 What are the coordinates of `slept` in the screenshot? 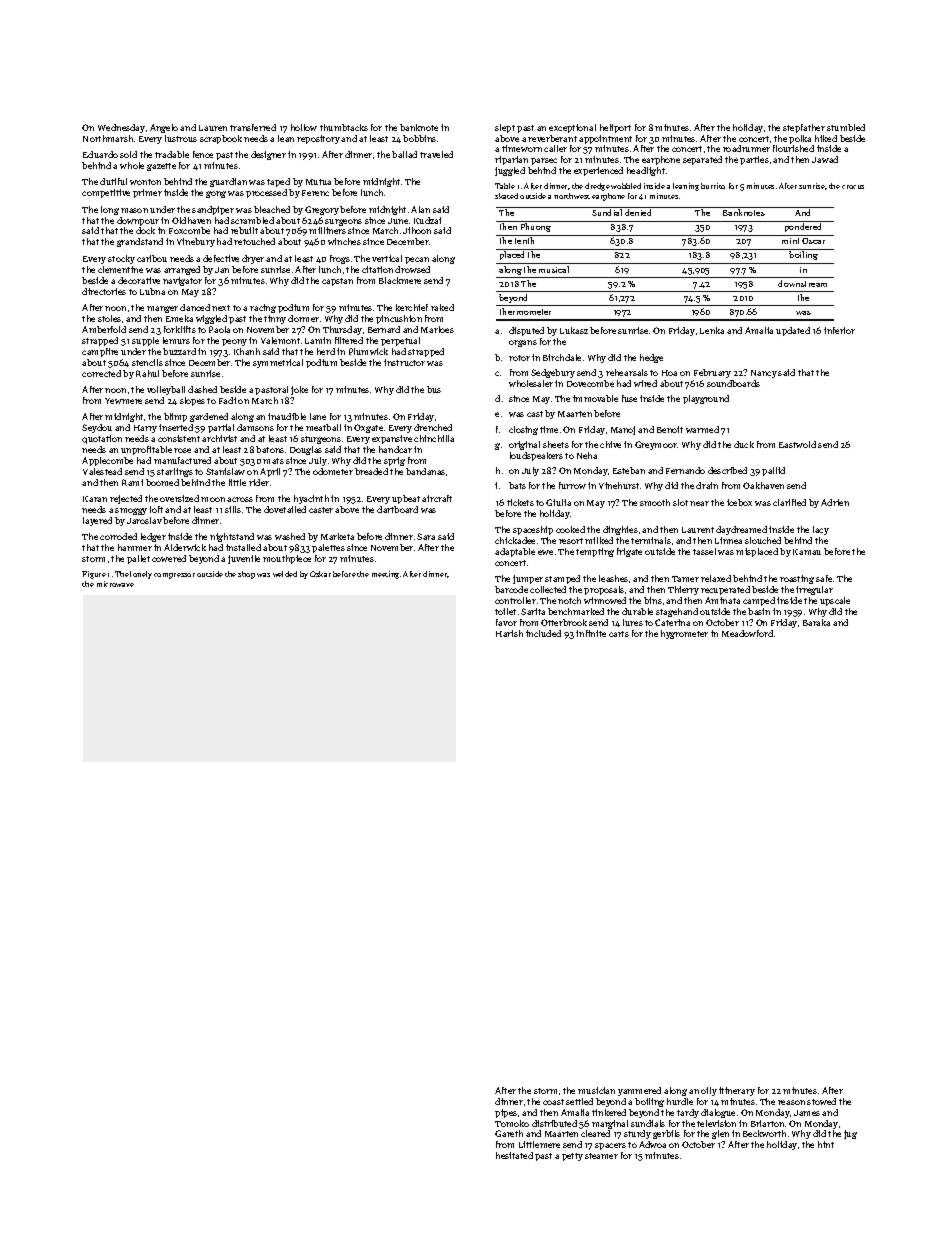 It's located at (505, 128).
